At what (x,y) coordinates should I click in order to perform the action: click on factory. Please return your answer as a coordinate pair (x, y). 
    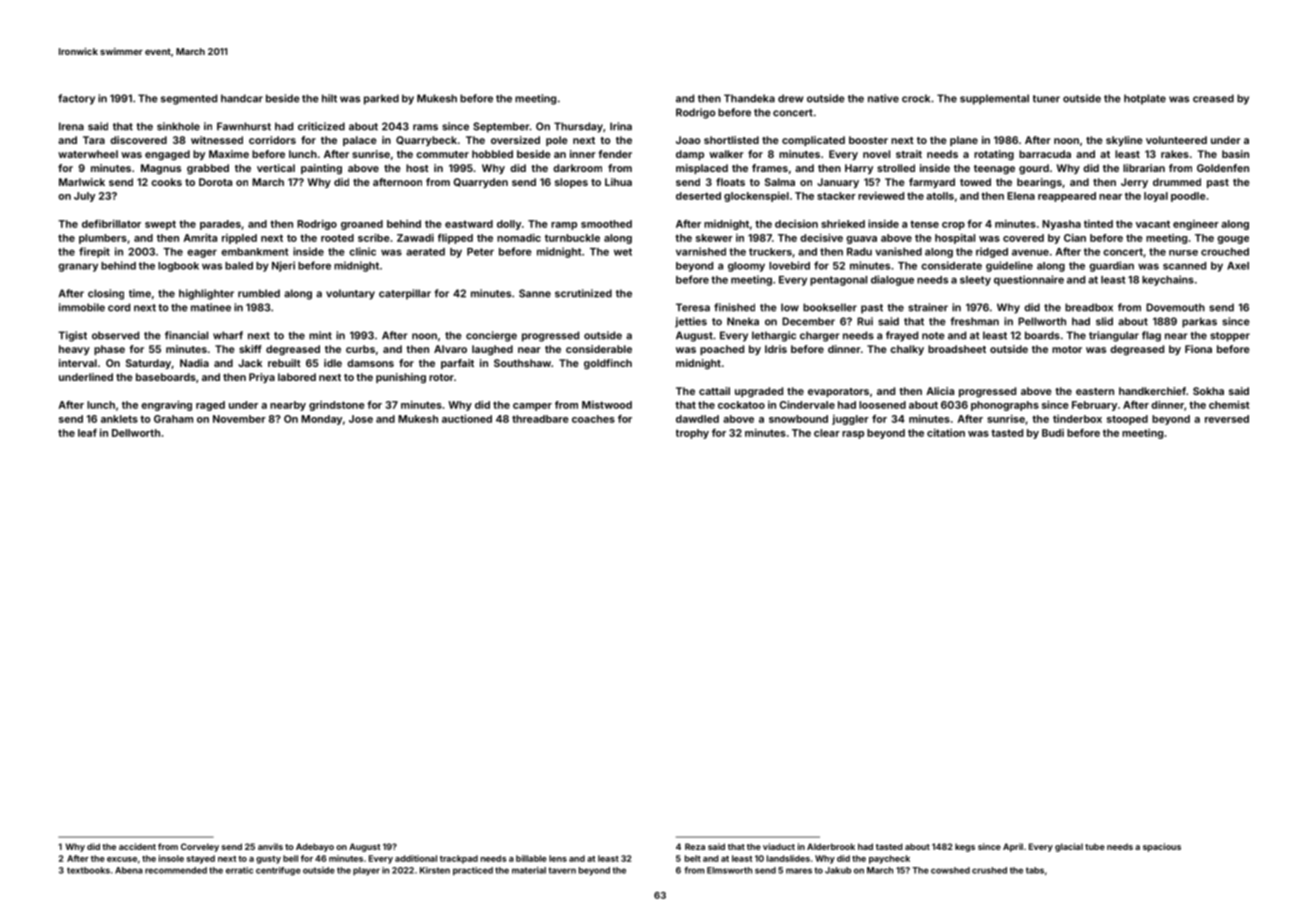
    Looking at the image, I should click on (76, 99).
